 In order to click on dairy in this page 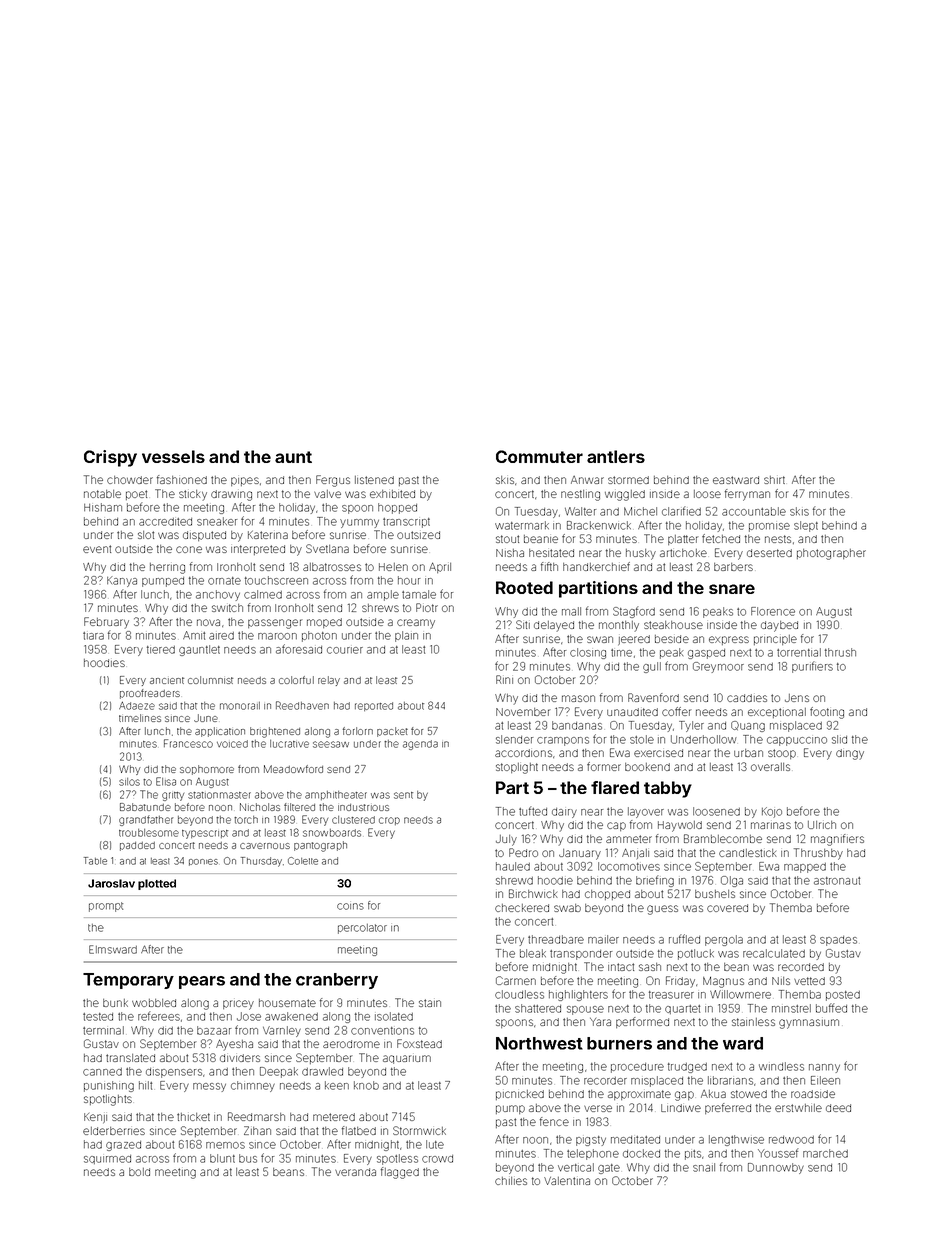, I will do `click(564, 813)`.
